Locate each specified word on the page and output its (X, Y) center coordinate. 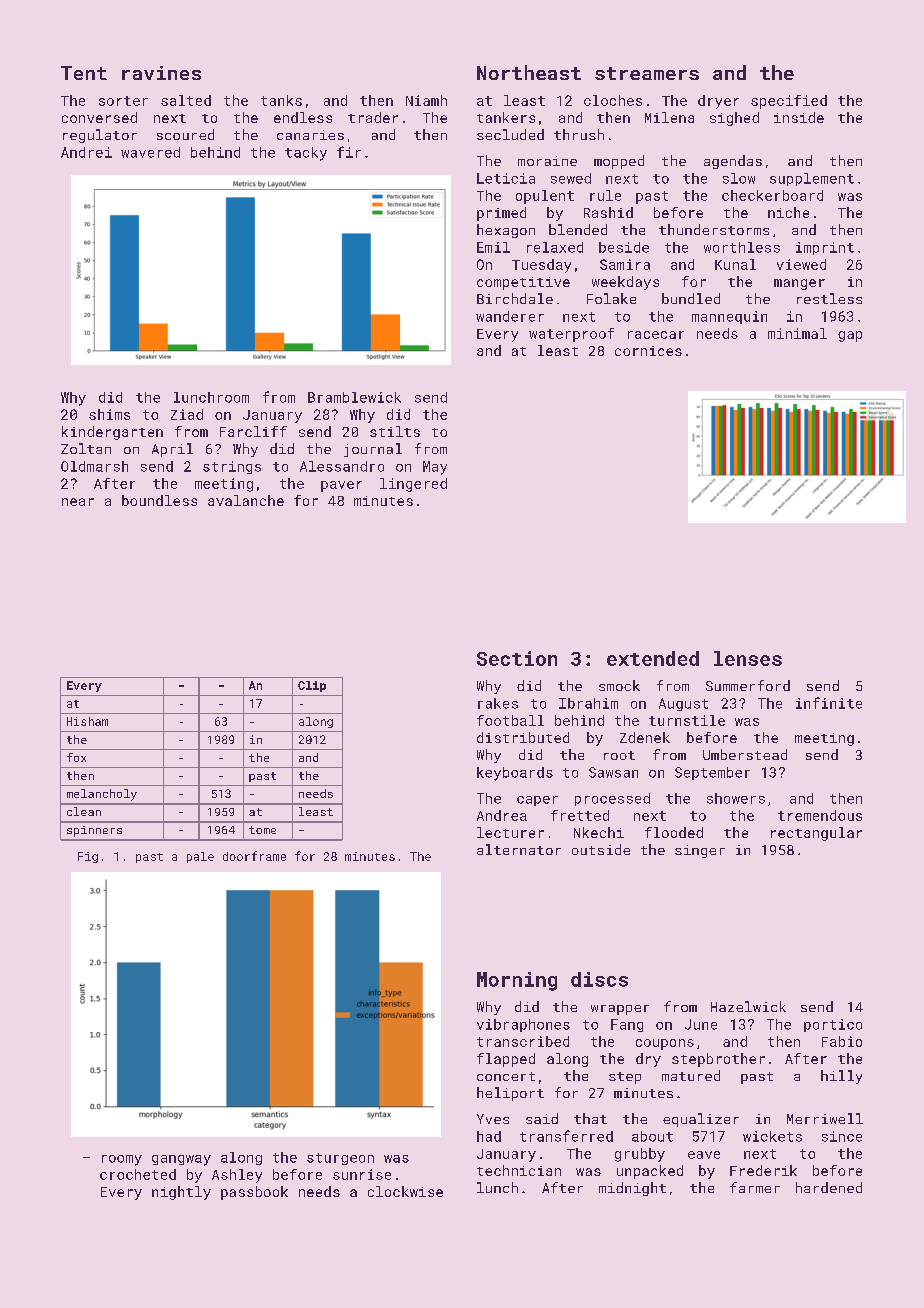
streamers (647, 73)
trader (373, 117)
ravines (161, 73)
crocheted (138, 1174)
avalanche (246, 500)
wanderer (510, 316)
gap (850, 336)
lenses (748, 658)
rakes (498, 703)
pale (200, 857)
